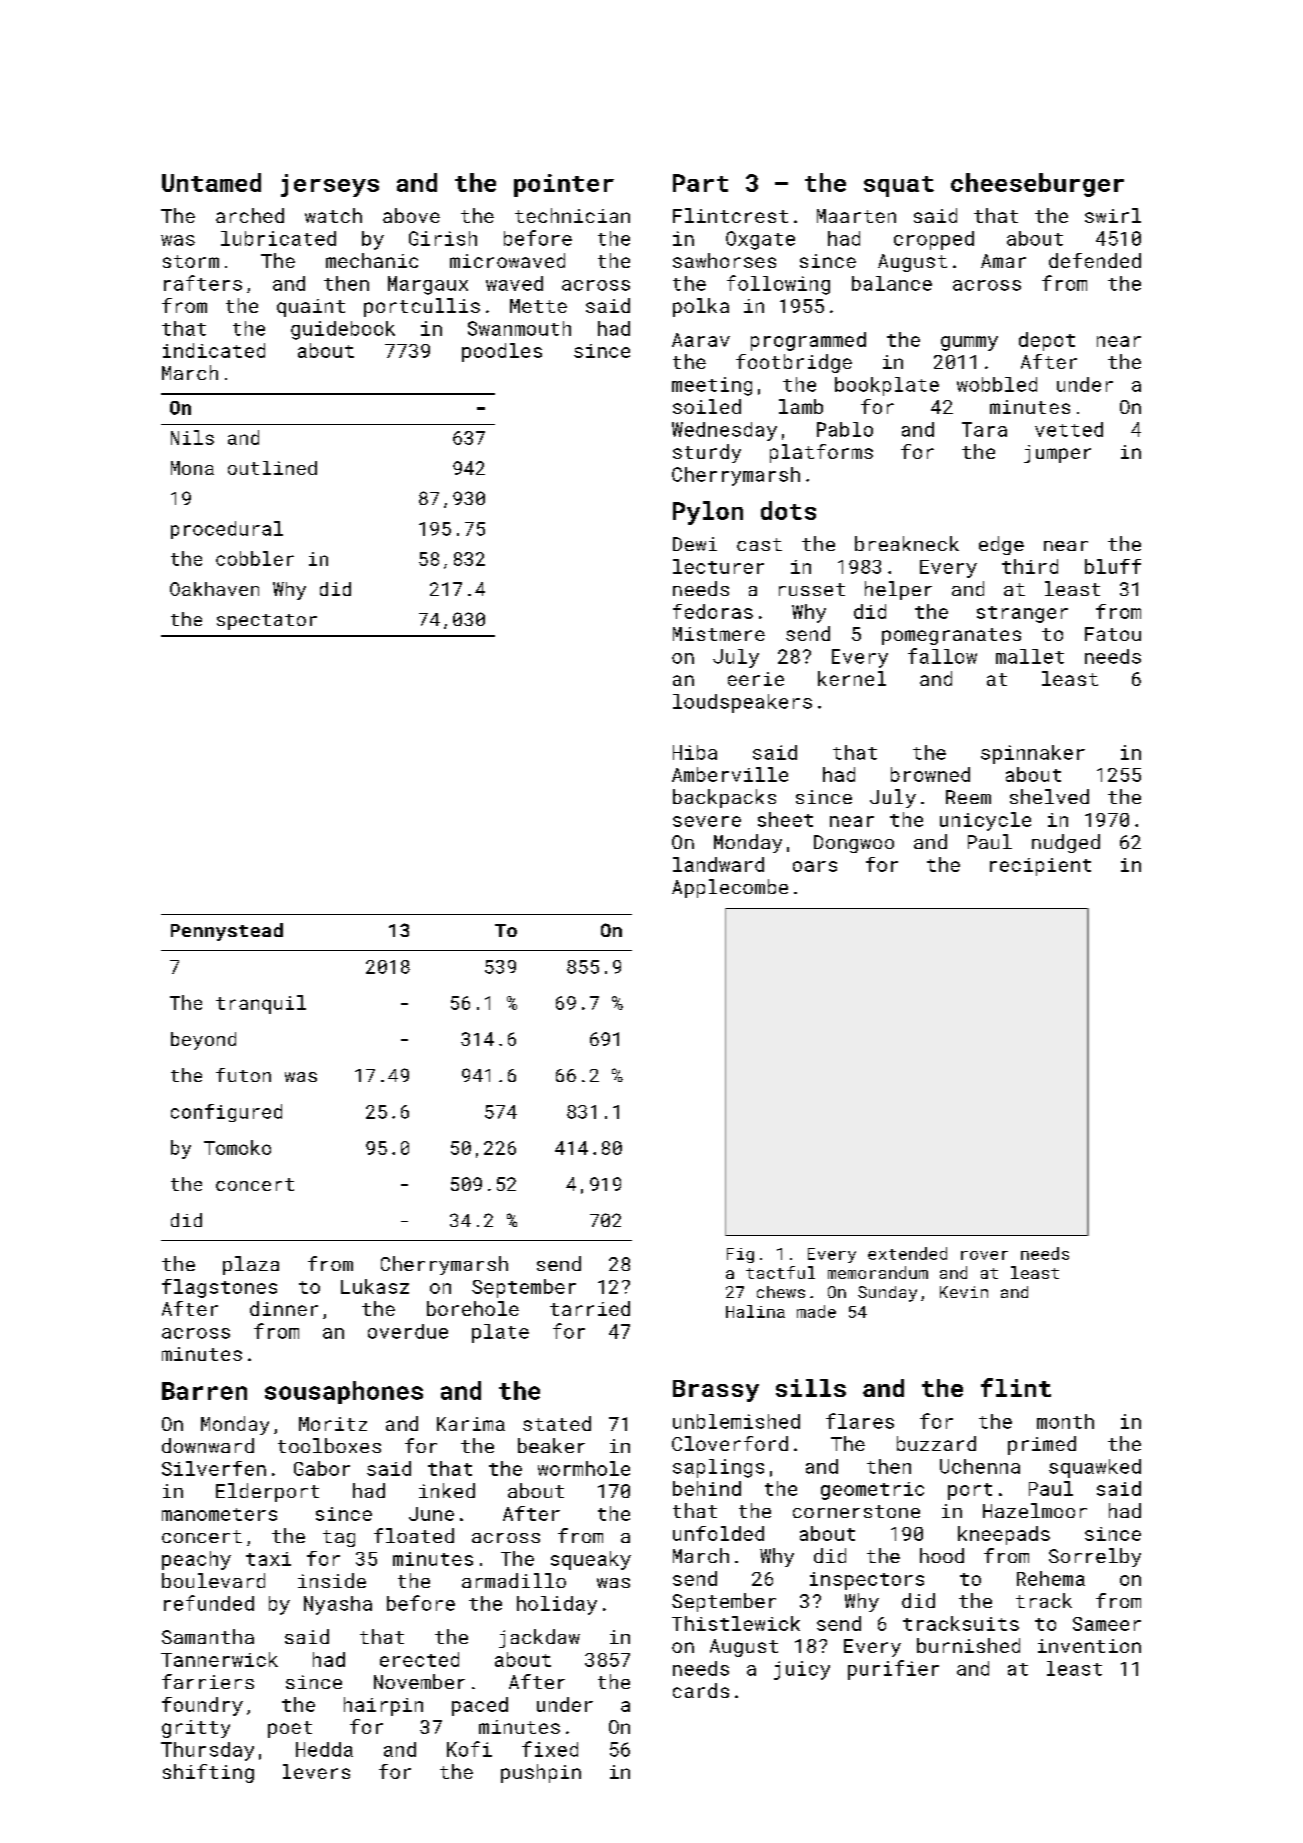  Describe the element at coordinates (1003, 261) in the image. I see `Amar` at that location.
